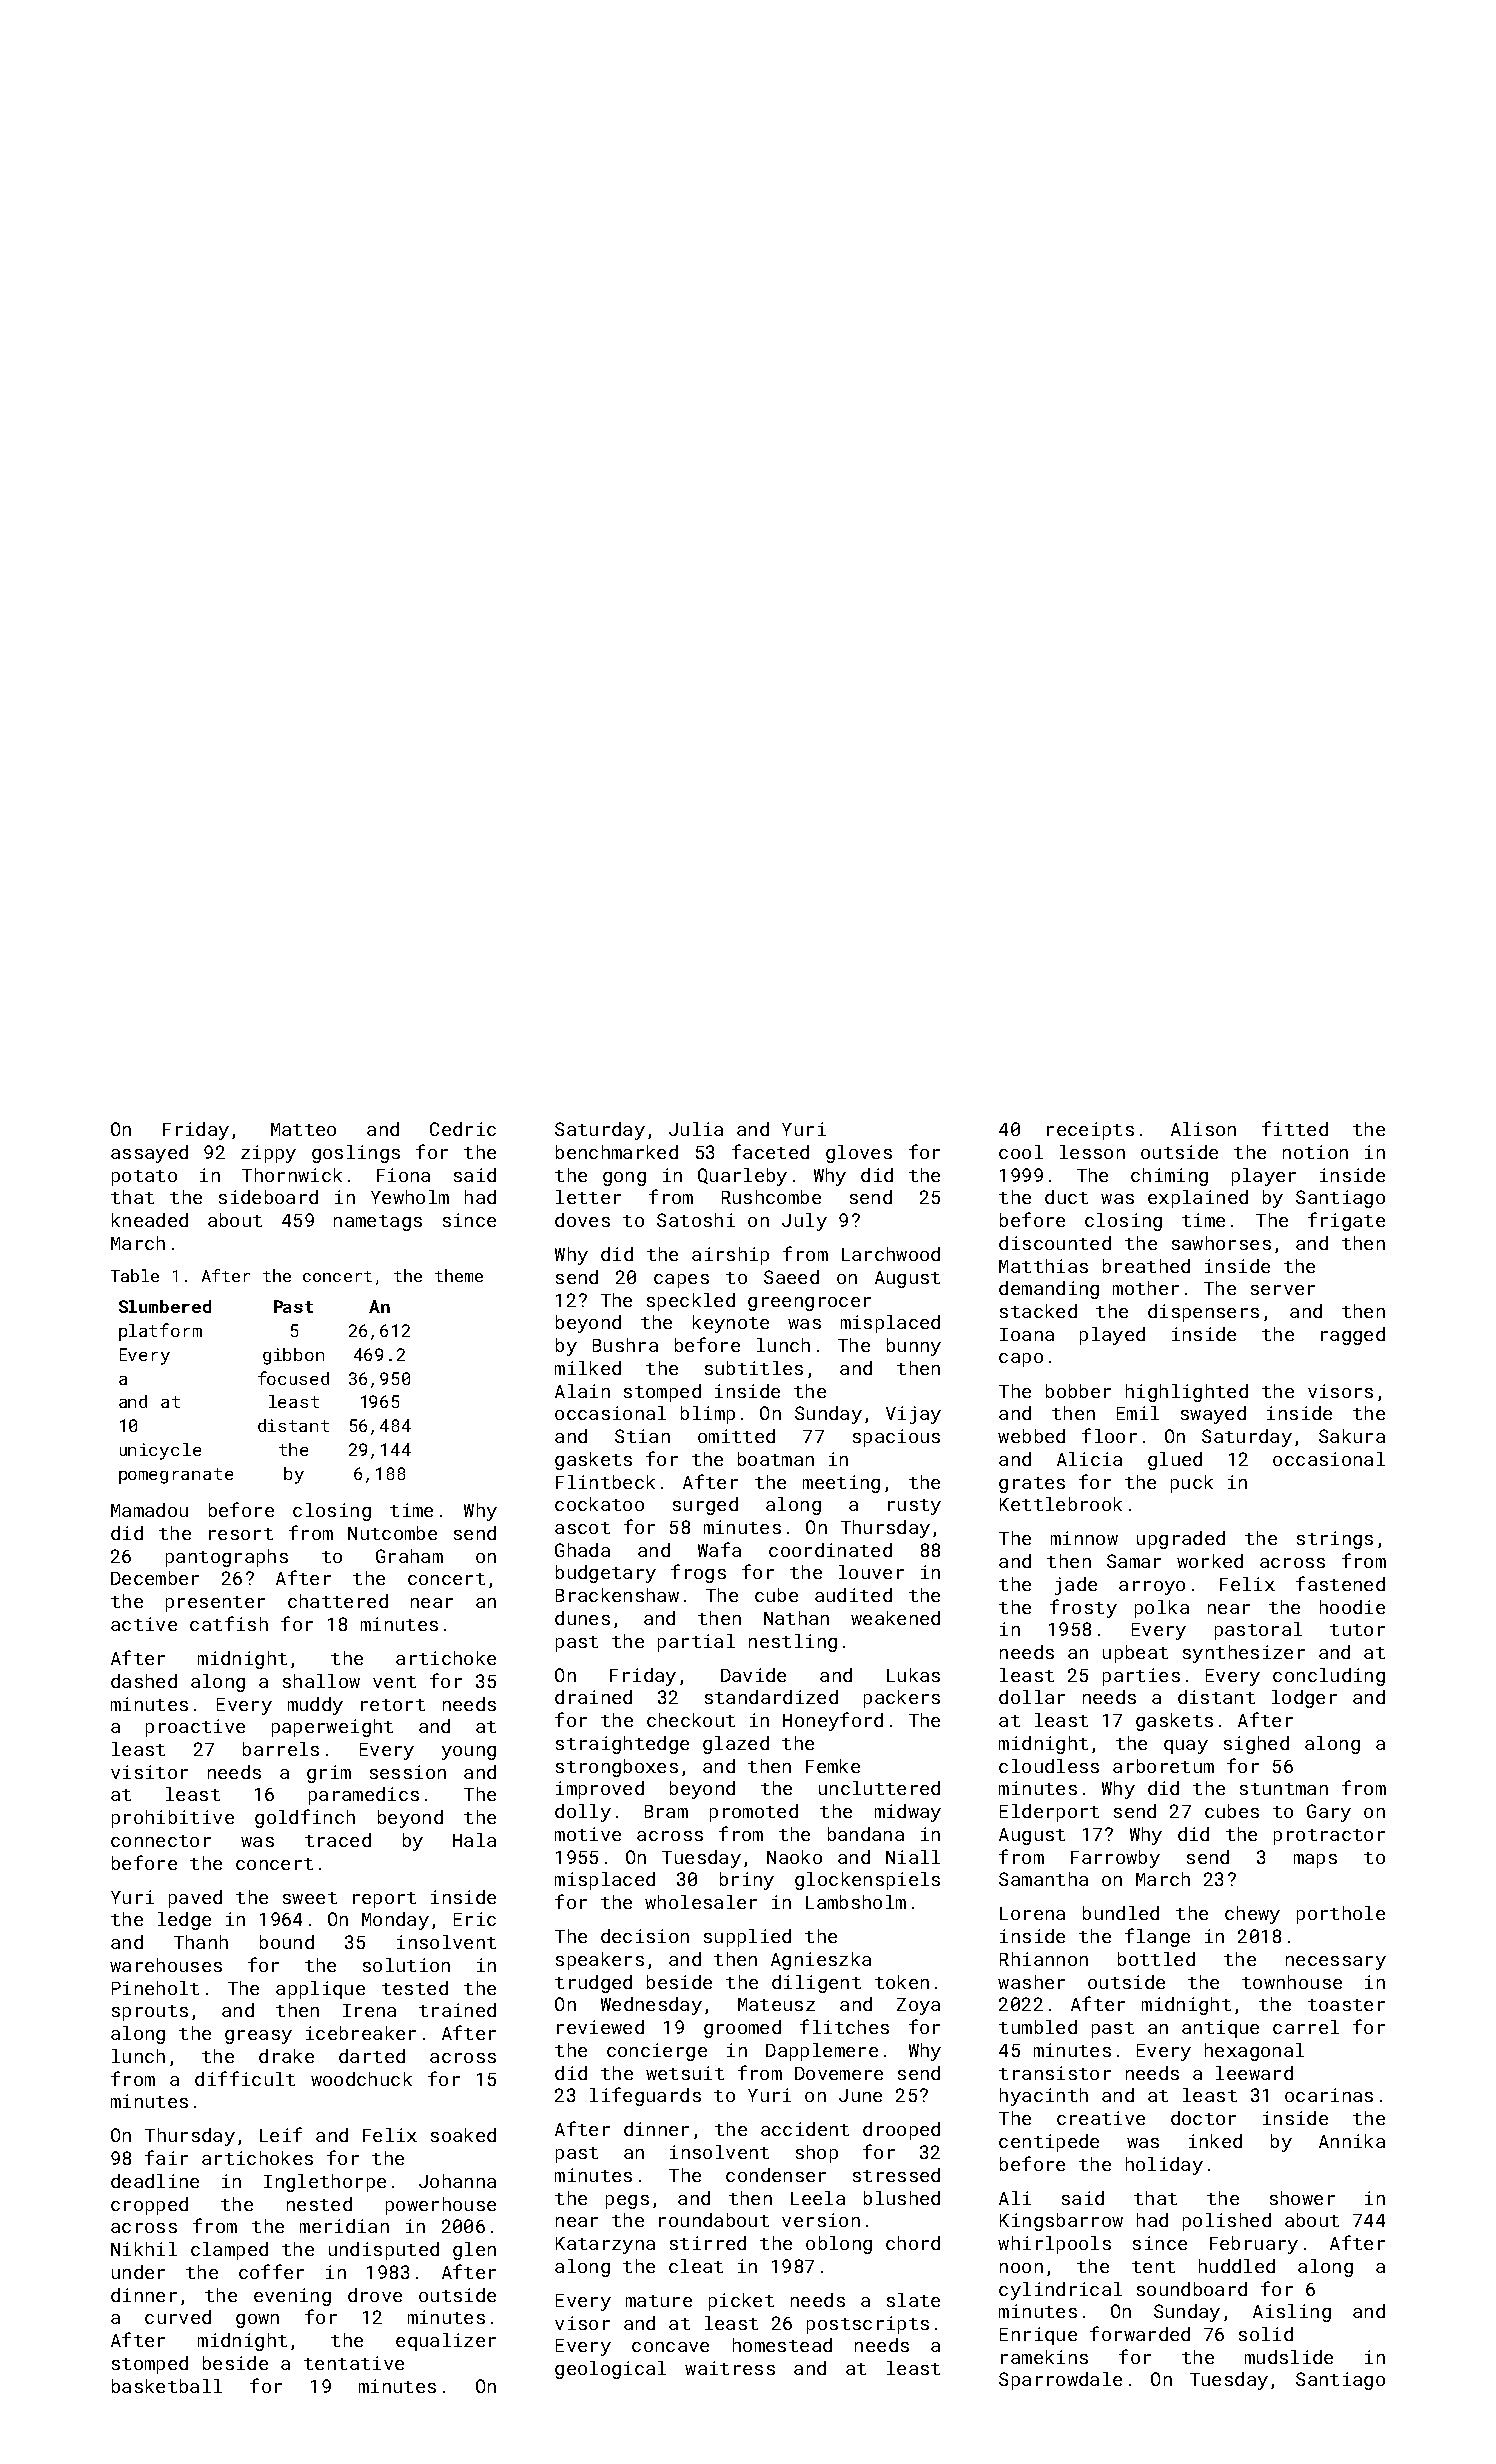 This document has width=1496, height=2464. I want to click on coordinated, so click(830, 1550).
